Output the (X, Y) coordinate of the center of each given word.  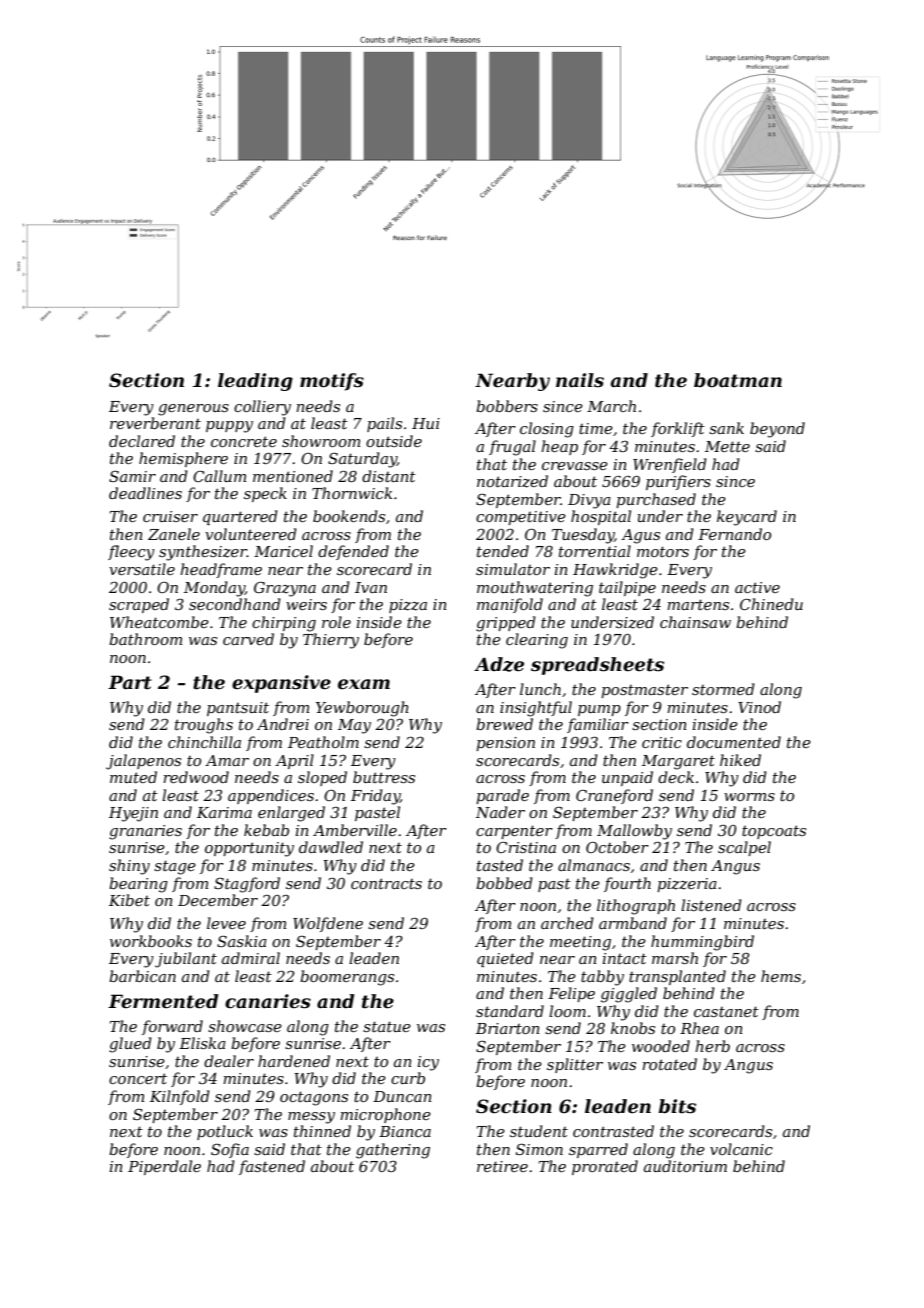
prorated (605, 1167)
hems (781, 976)
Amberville (355, 830)
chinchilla (204, 742)
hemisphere (183, 459)
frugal (512, 448)
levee (226, 923)
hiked (740, 760)
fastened (272, 1167)
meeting (580, 943)
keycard (747, 518)
